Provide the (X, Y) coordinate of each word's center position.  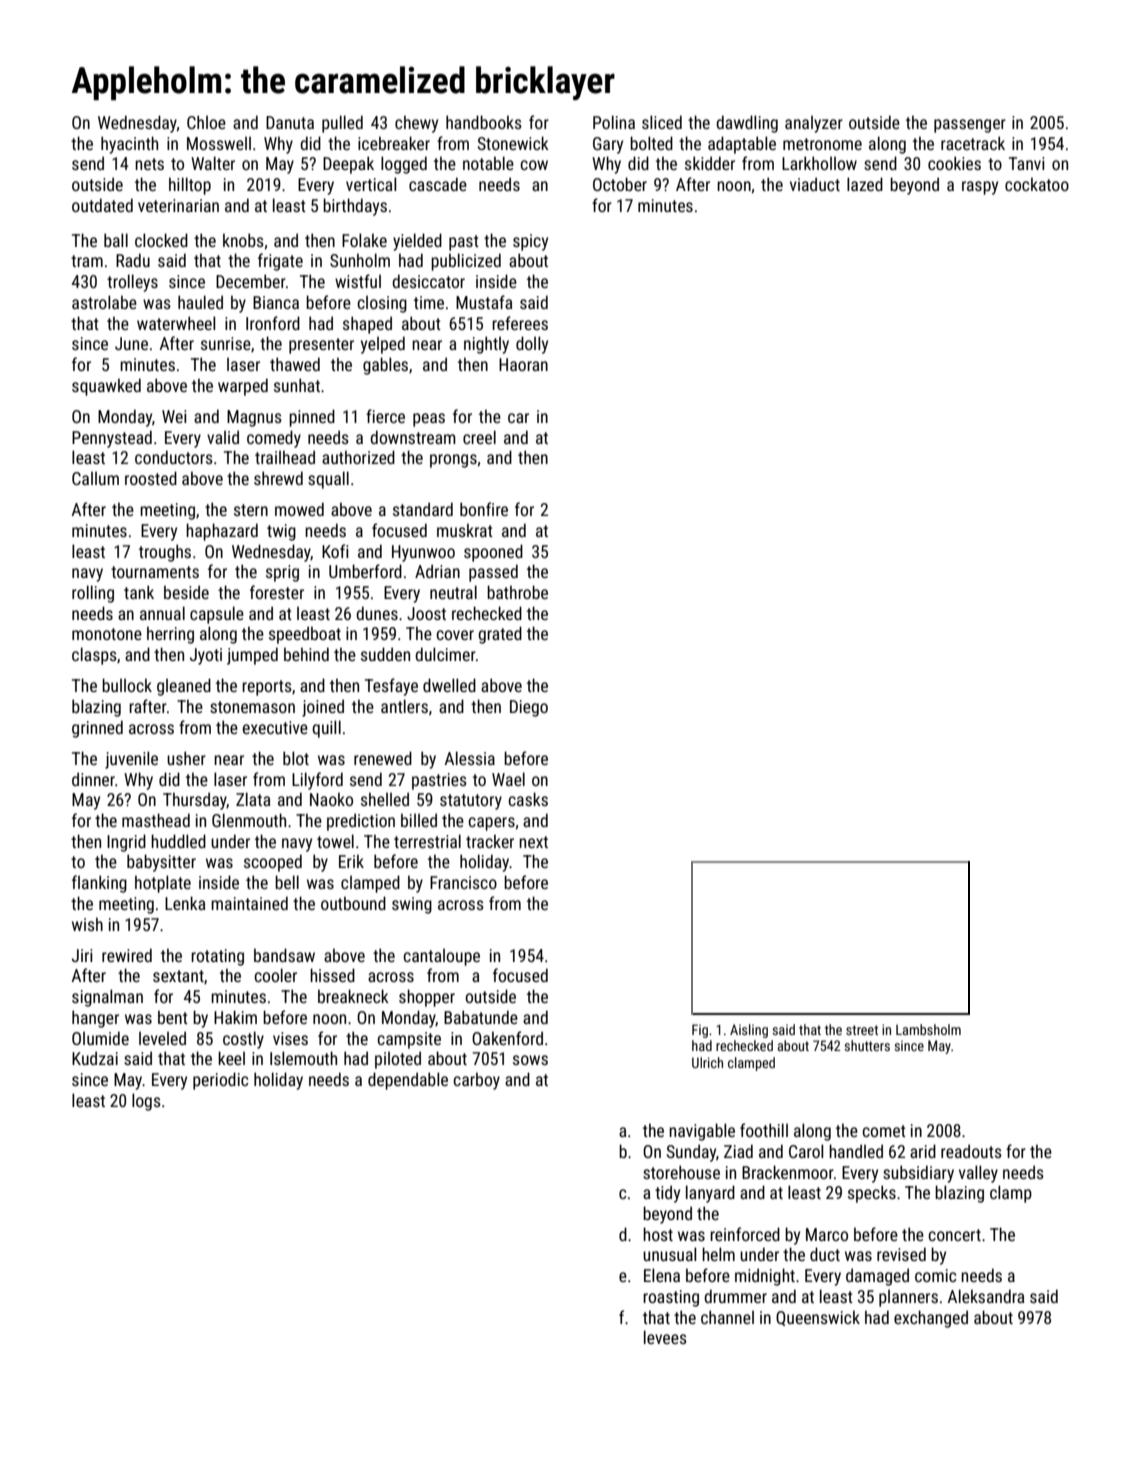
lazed (865, 184)
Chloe (206, 122)
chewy (416, 124)
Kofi (335, 551)
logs (146, 1102)
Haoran (523, 364)
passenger (970, 126)
